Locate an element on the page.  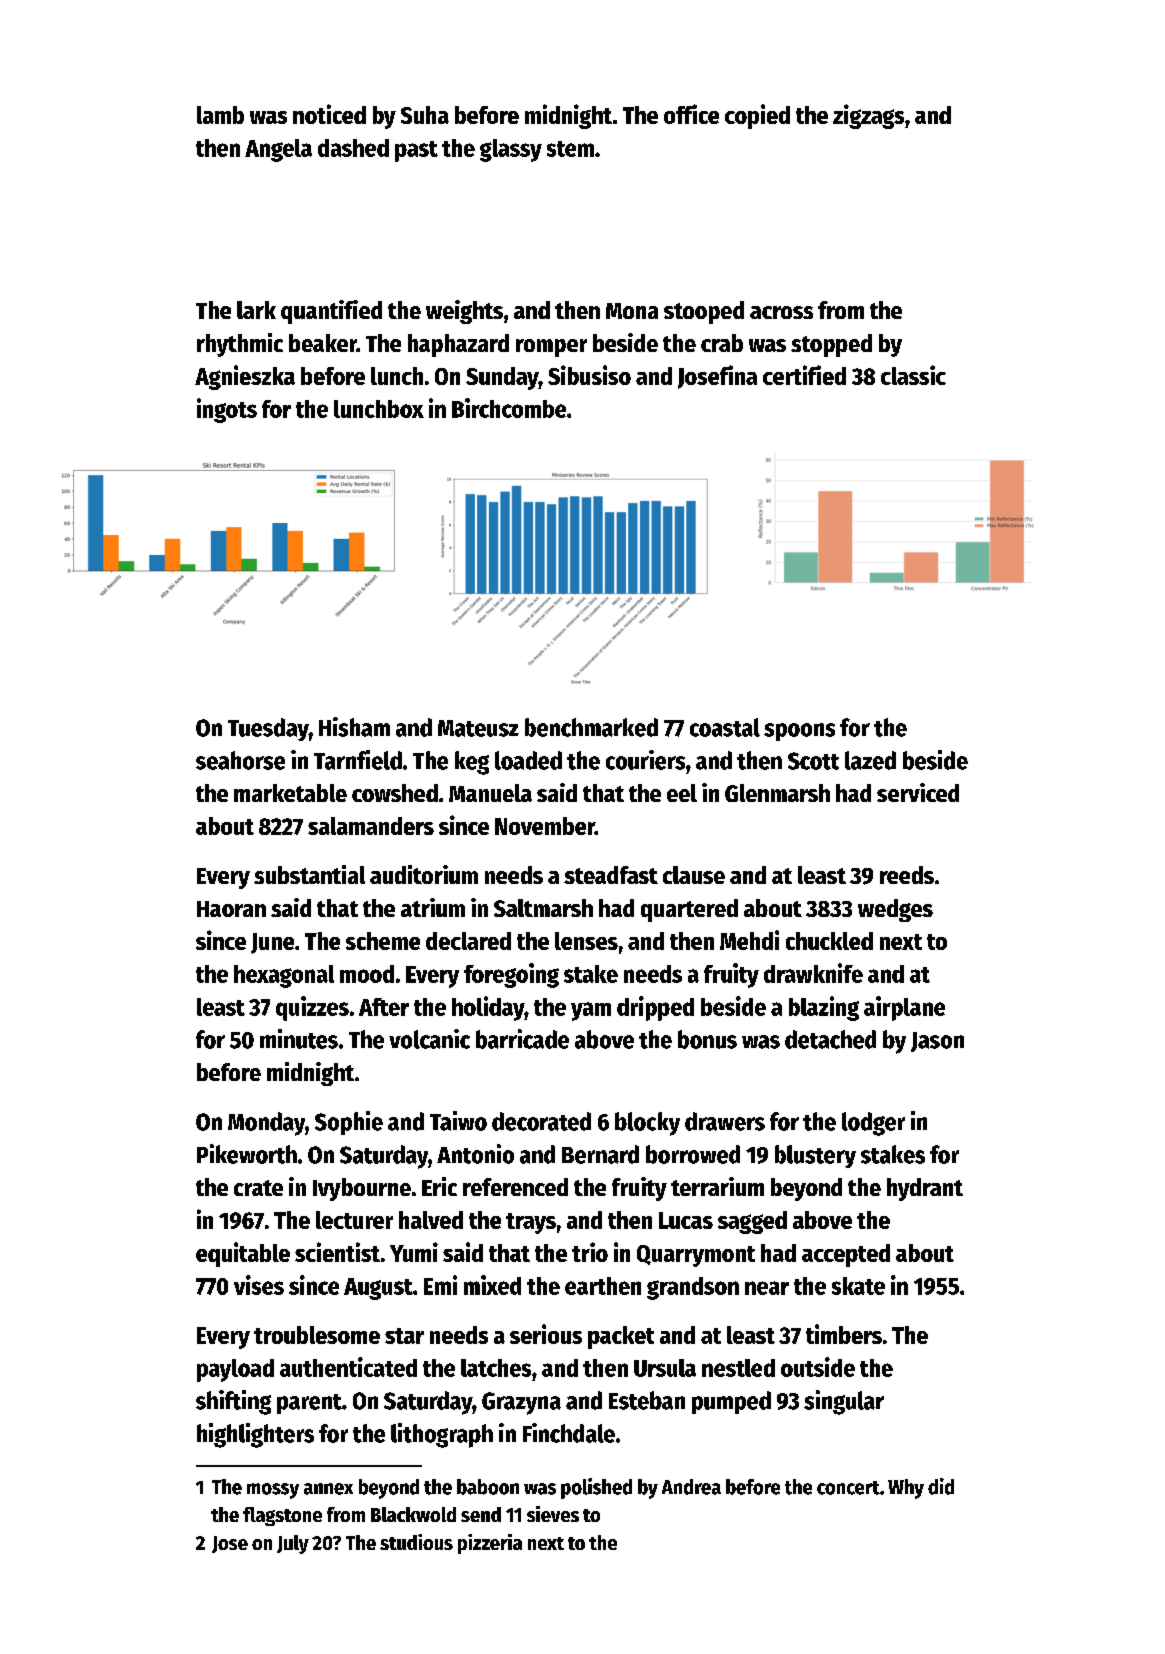
polished is located at coordinates (596, 1488).
